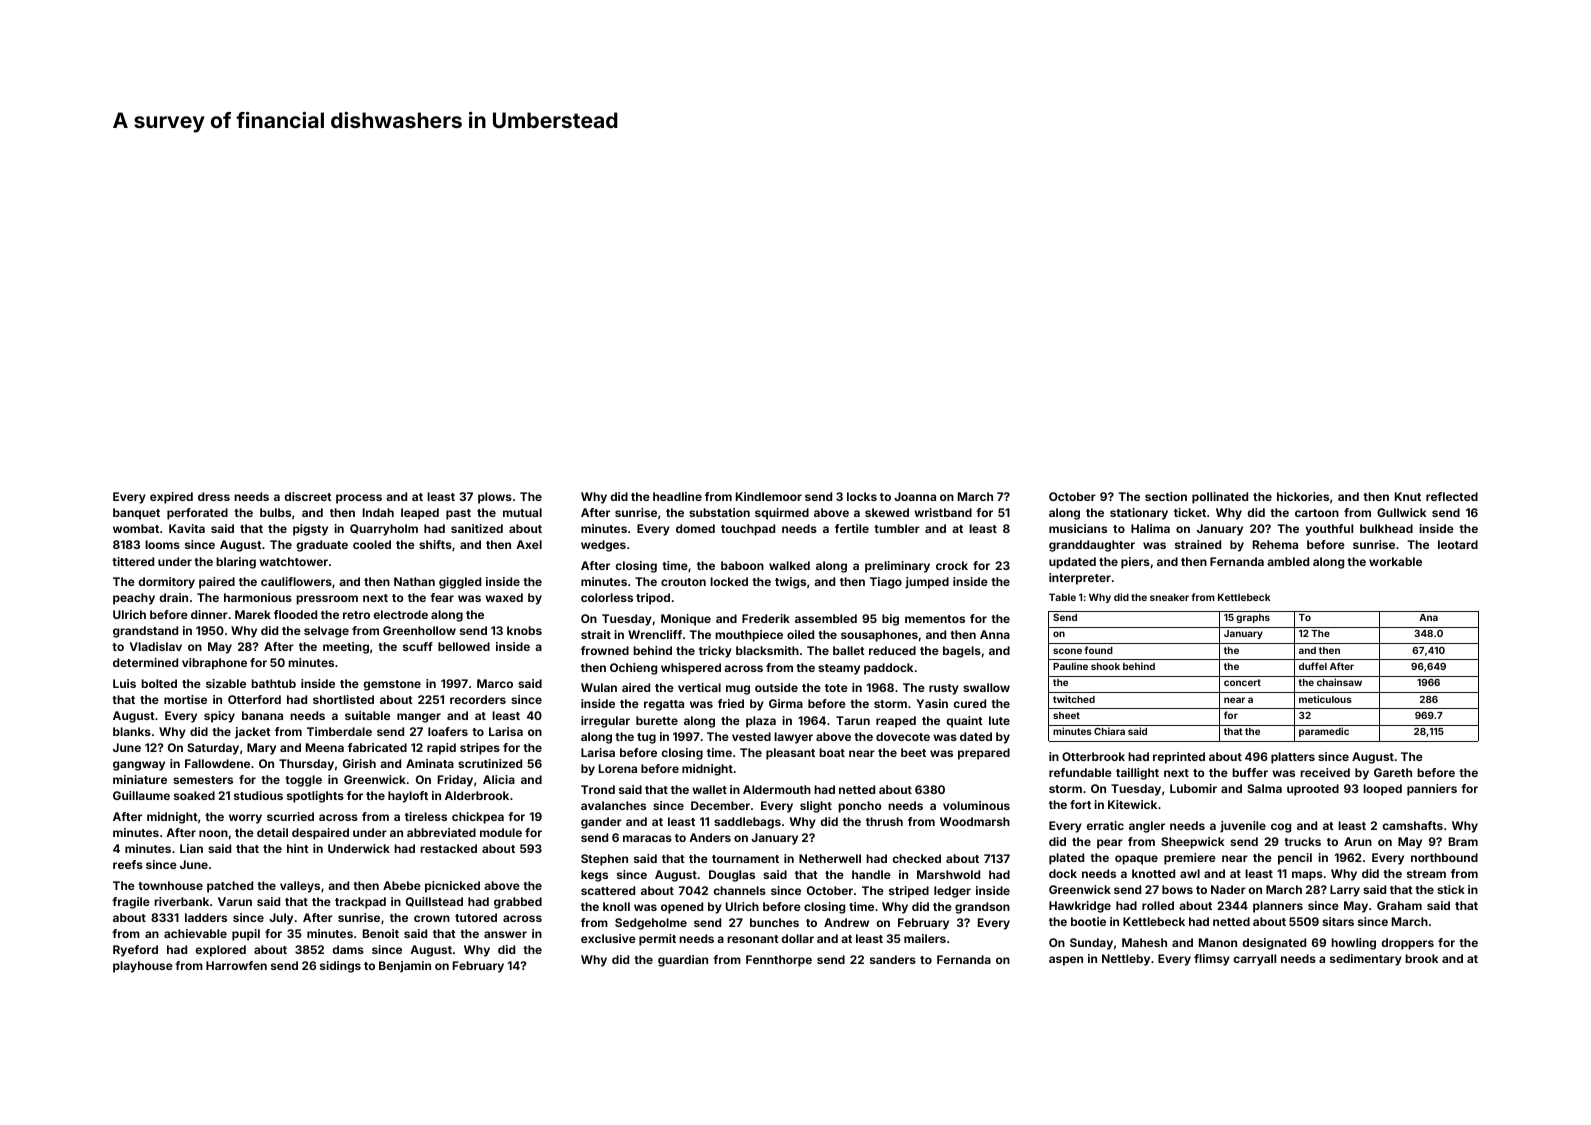  I want to click on bunches, so click(774, 922).
